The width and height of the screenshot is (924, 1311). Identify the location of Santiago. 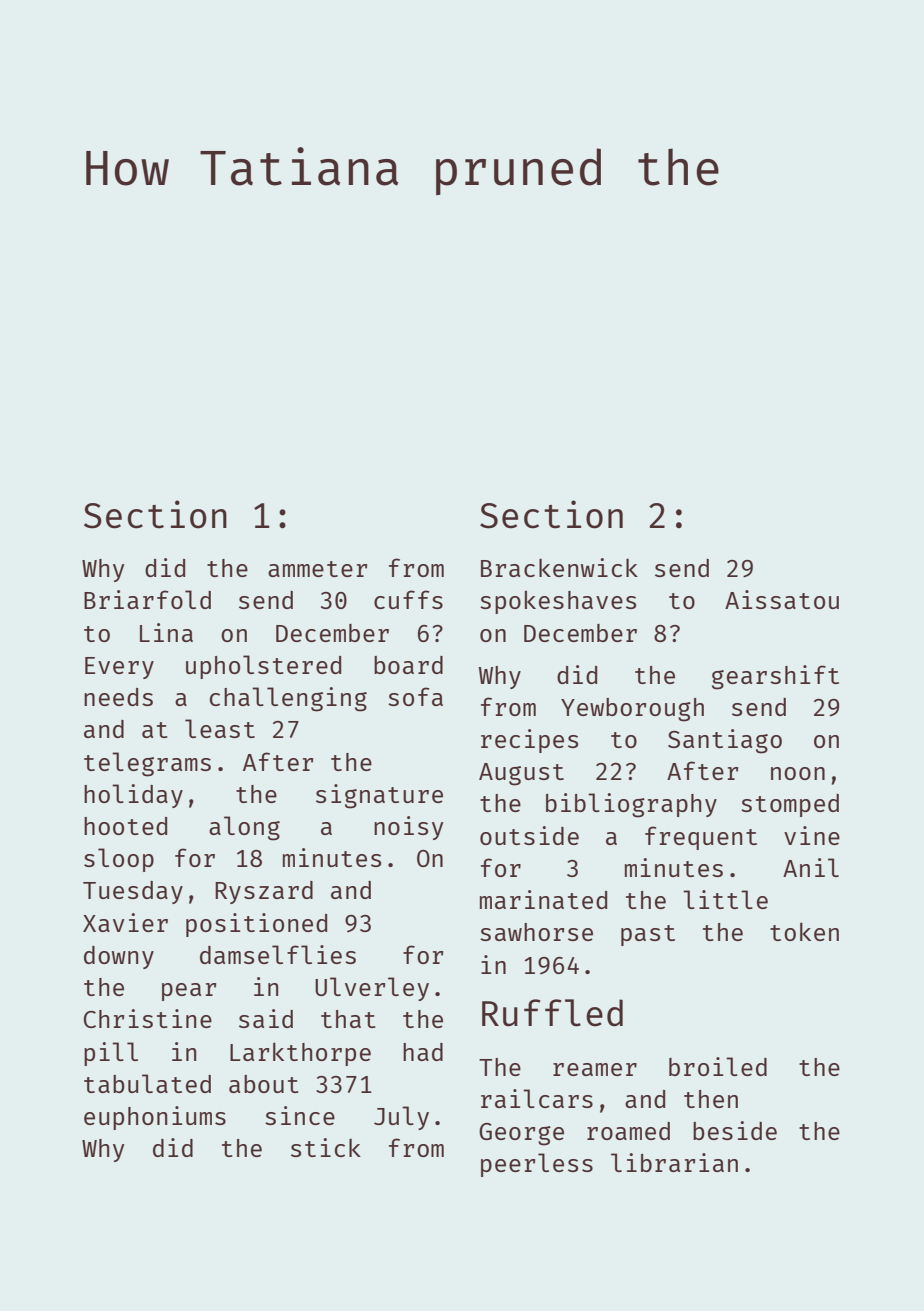
(725, 741).
